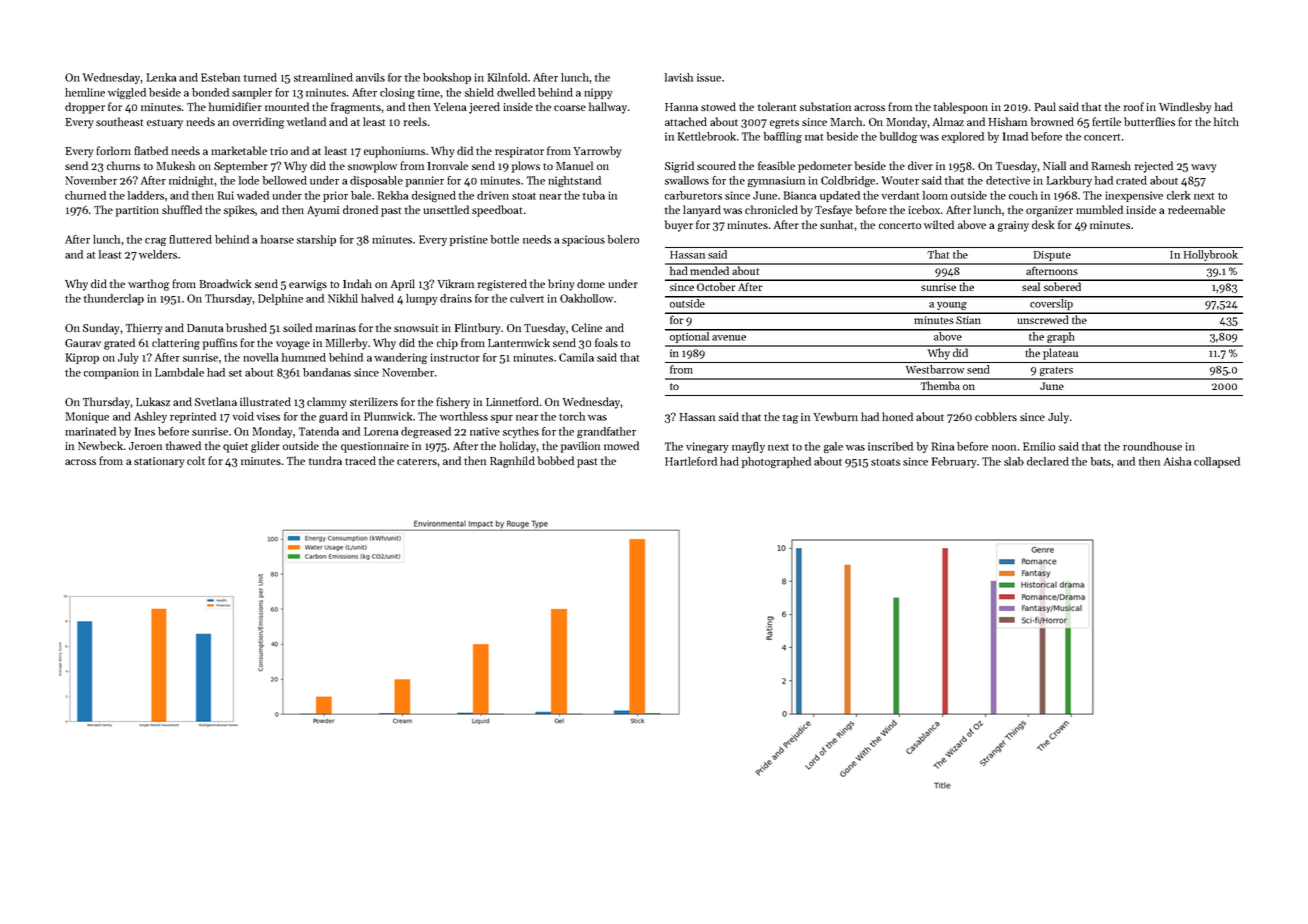 This document has height=924, width=1308. I want to click on warthog, so click(149, 285).
